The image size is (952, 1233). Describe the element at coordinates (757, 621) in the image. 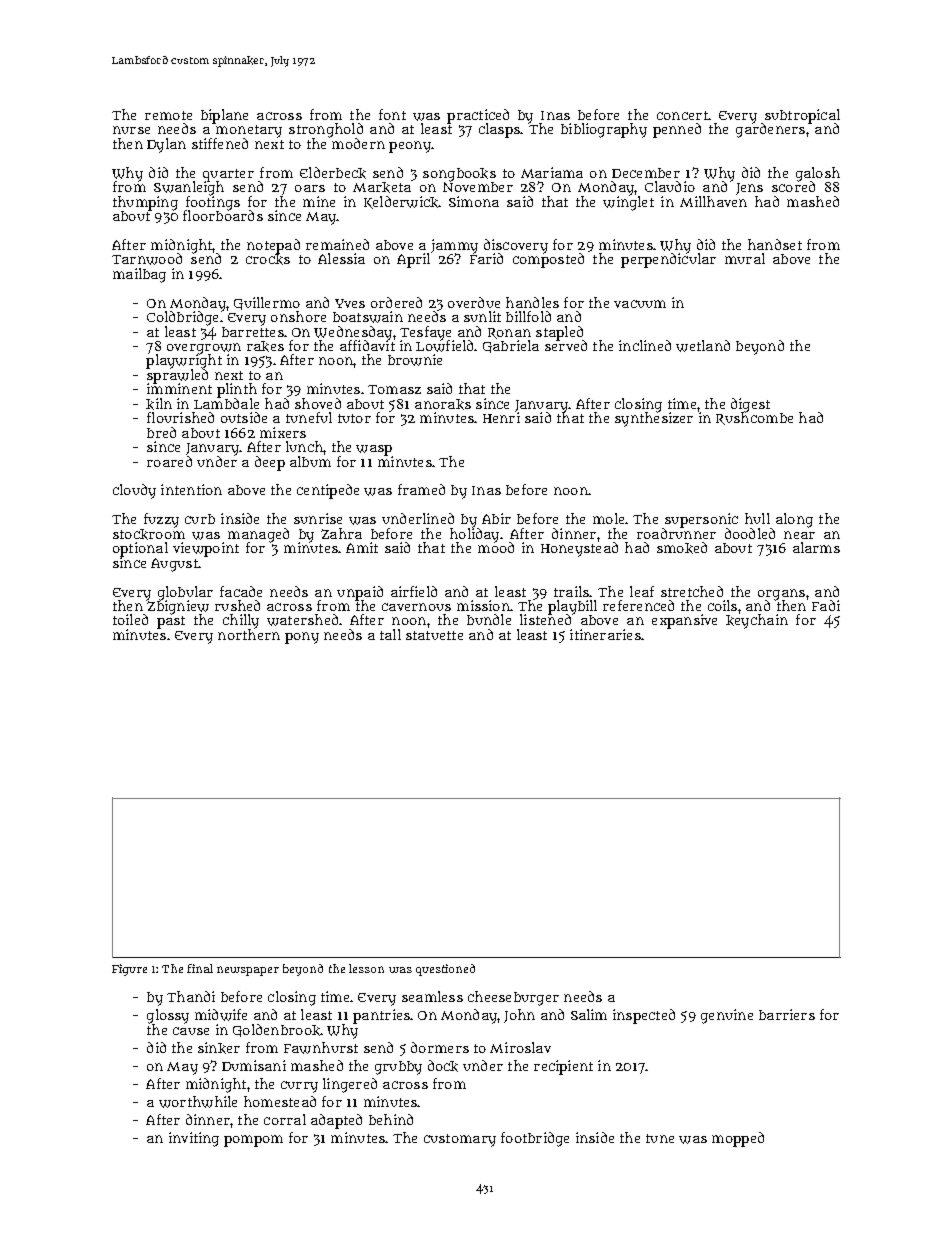

I see `keychain` at that location.
